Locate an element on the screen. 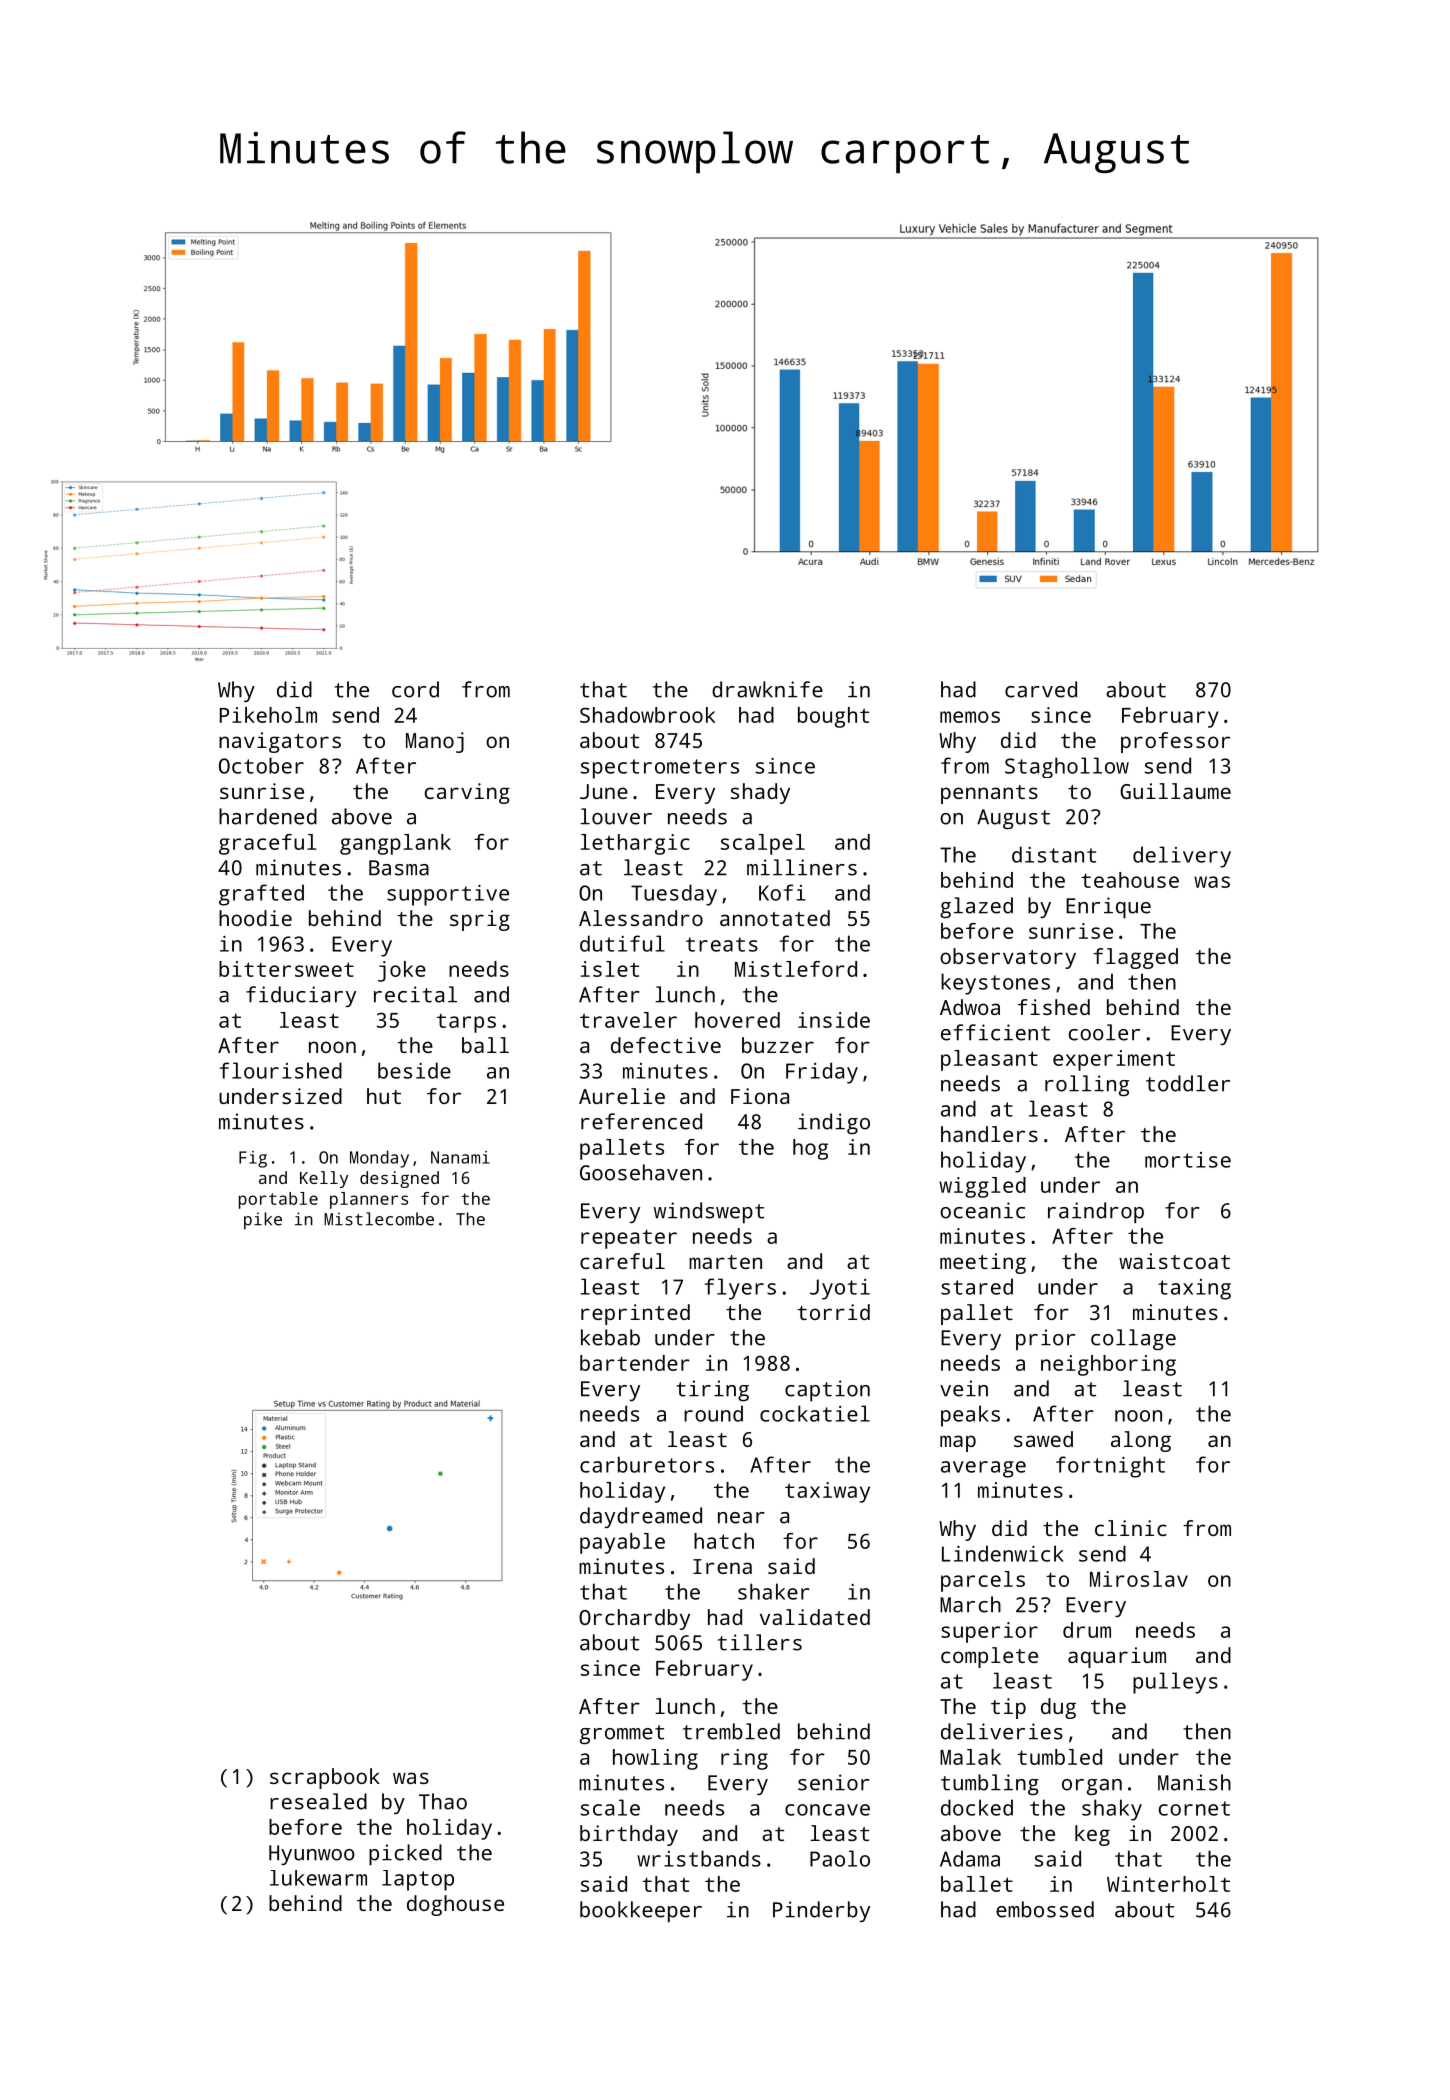 Image resolution: width=1450 pixels, height=2100 pixels. Nanami is located at coordinates (460, 1157).
